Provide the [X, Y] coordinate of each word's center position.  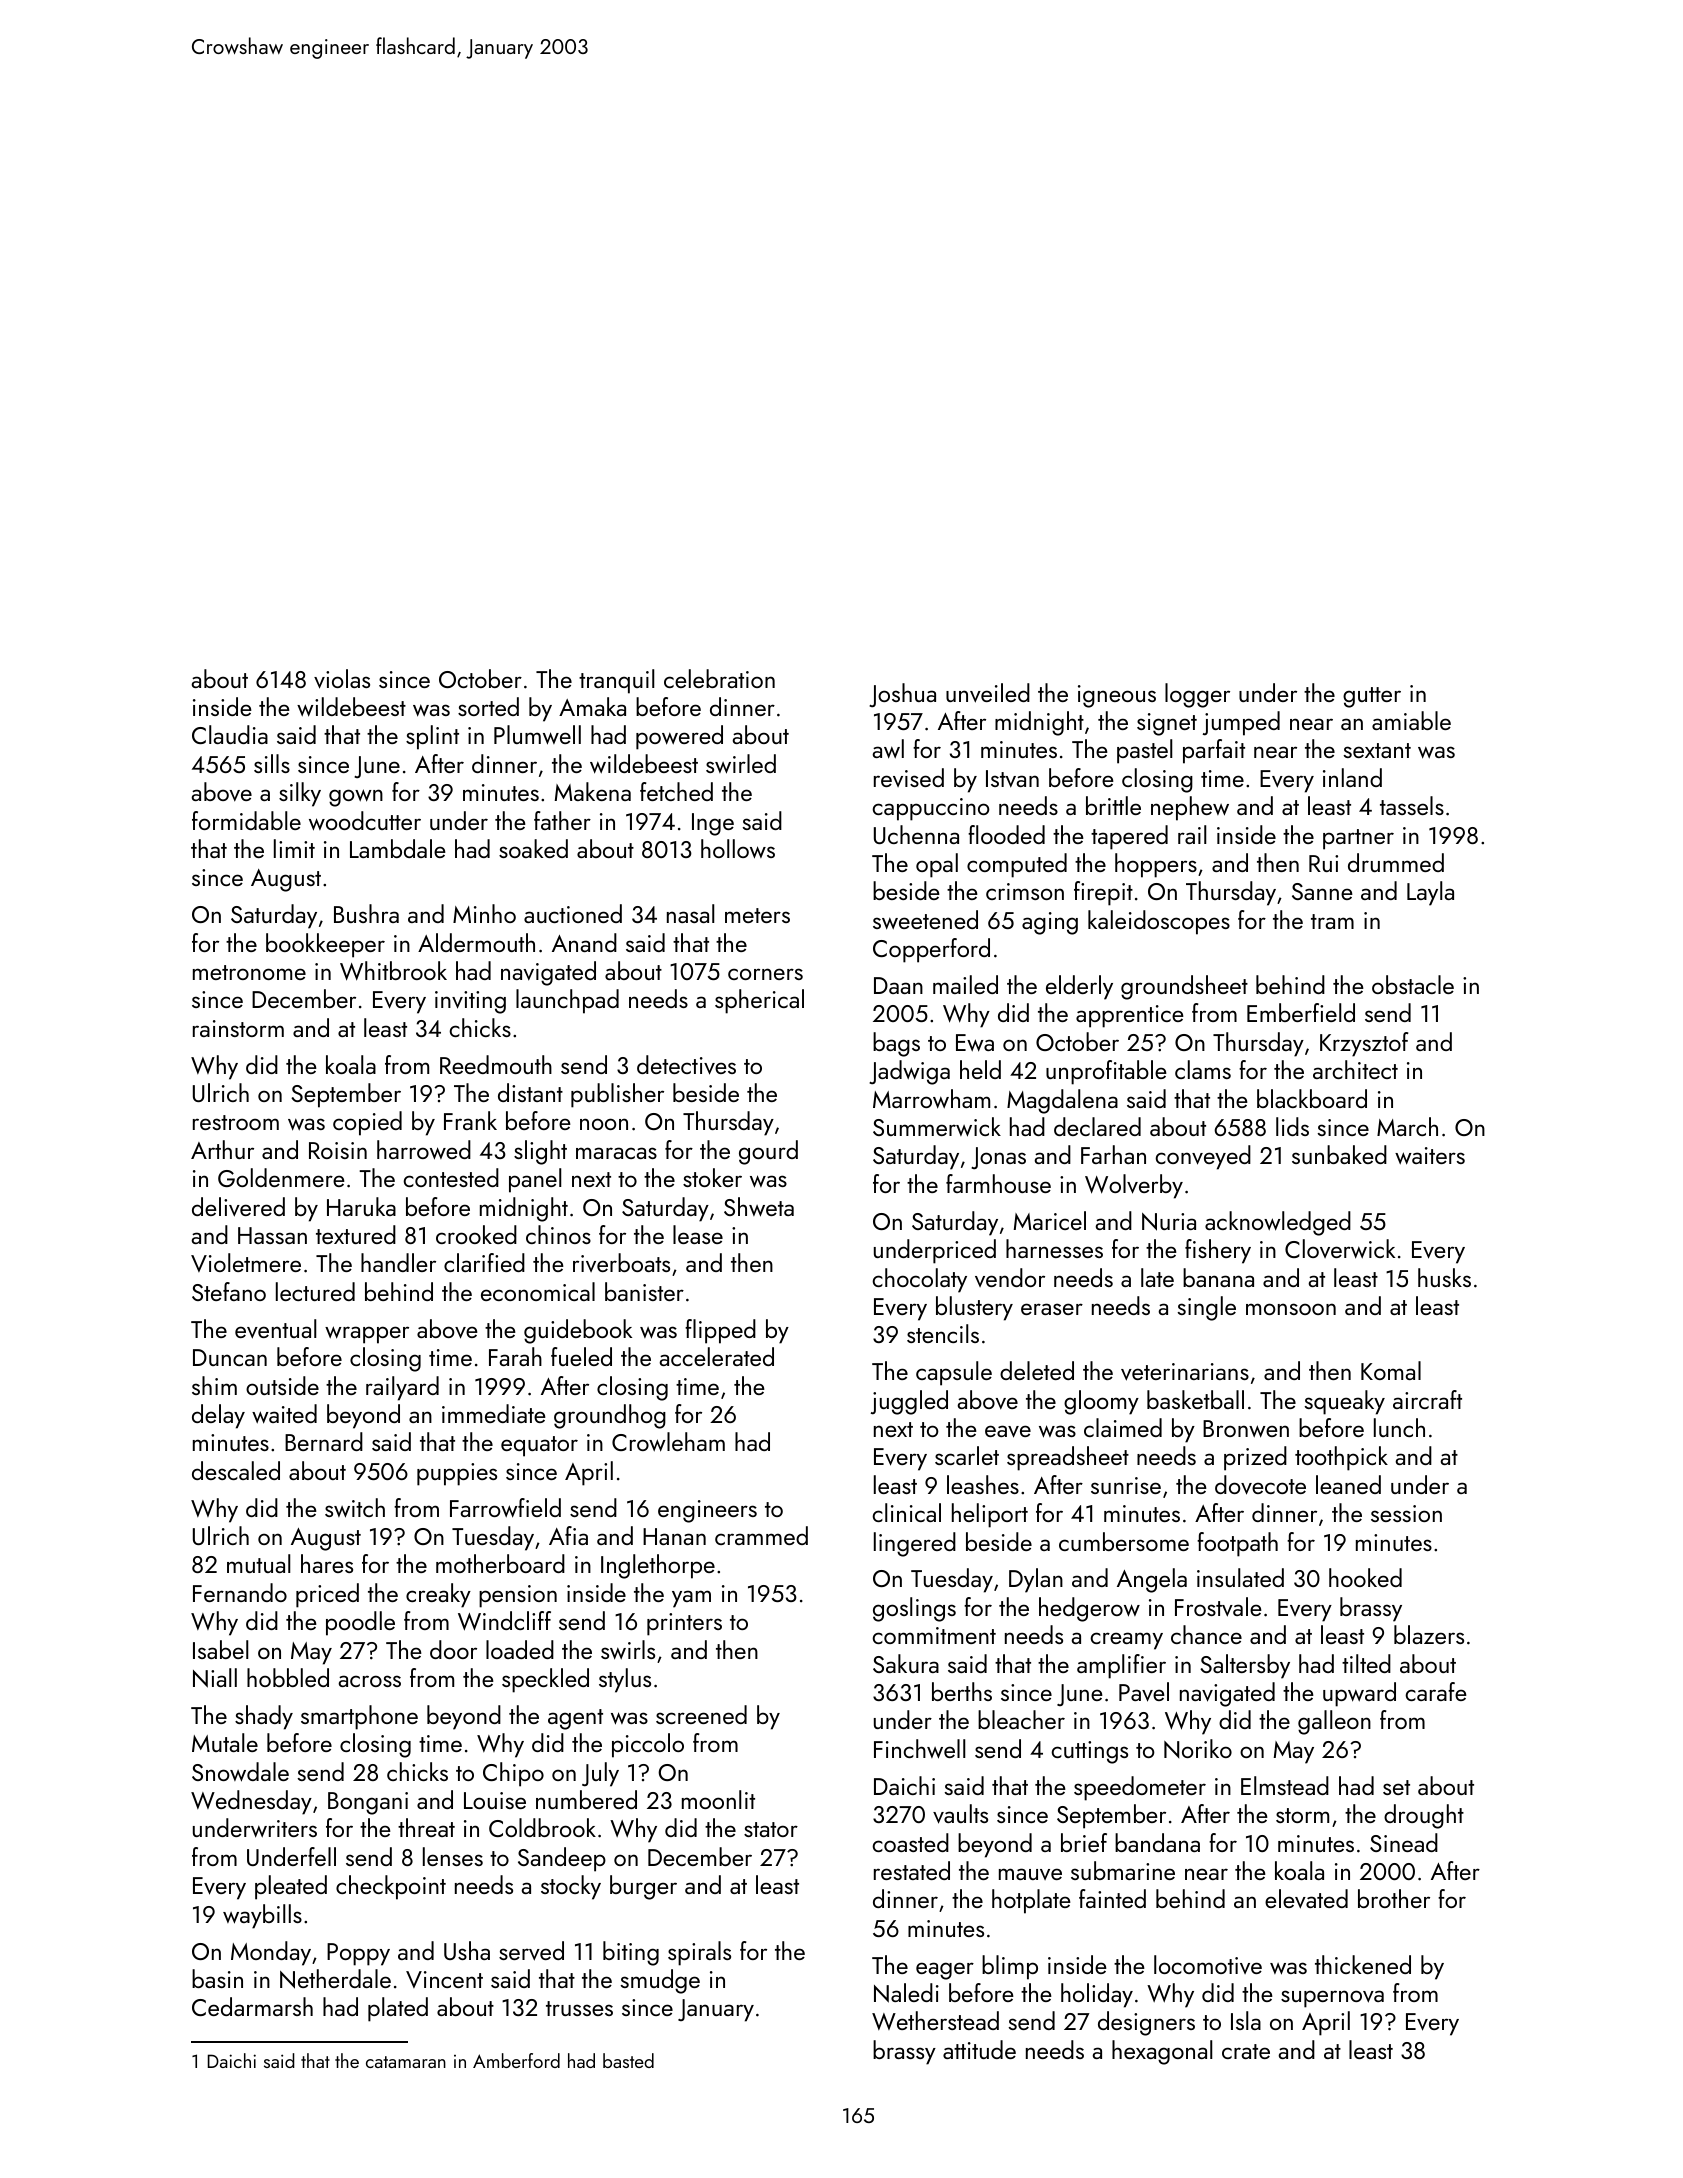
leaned [1348, 1484]
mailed [965, 984]
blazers [1429, 1634]
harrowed [424, 1150]
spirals [699, 1953]
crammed [761, 1535]
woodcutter [365, 821]
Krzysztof [1364, 1044]
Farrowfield [505, 1508]
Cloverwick [1340, 1249]
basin [217, 1978]
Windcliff [504, 1621]
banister [644, 1291]
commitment [934, 1635]
